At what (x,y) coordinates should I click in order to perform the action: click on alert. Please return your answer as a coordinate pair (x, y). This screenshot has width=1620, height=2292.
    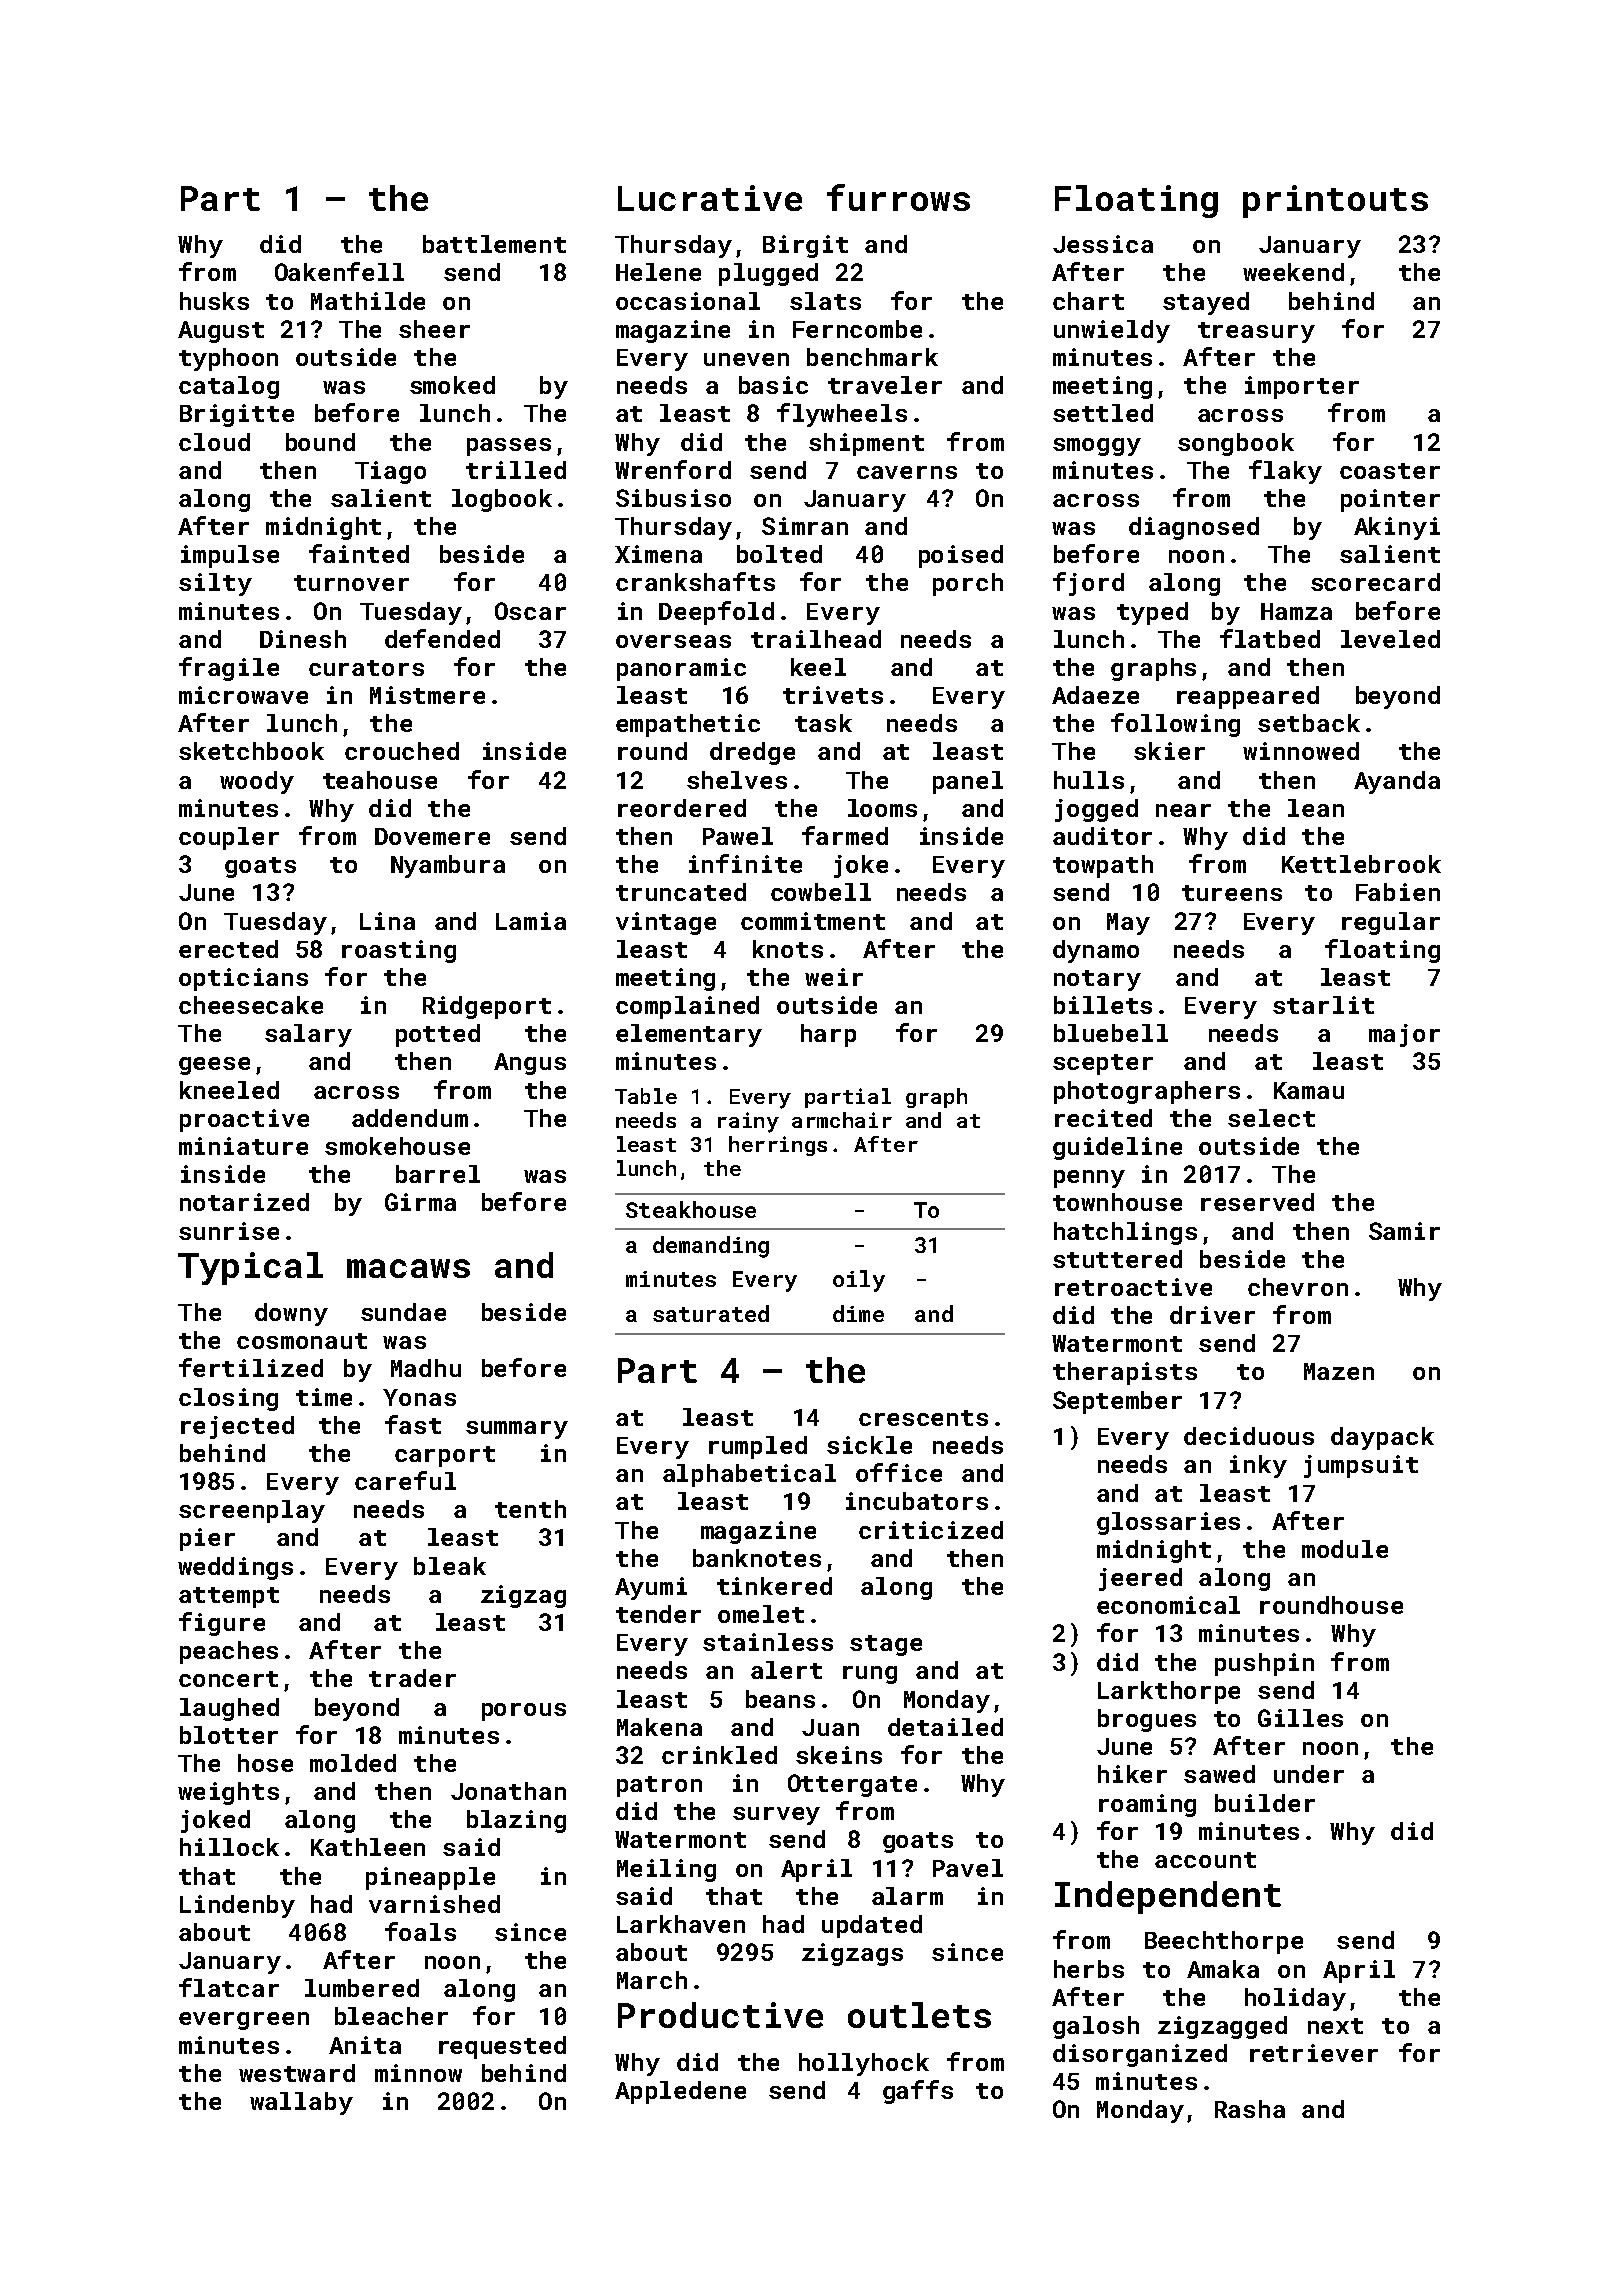
    Looking at the image, I should click on (786, 1670).
